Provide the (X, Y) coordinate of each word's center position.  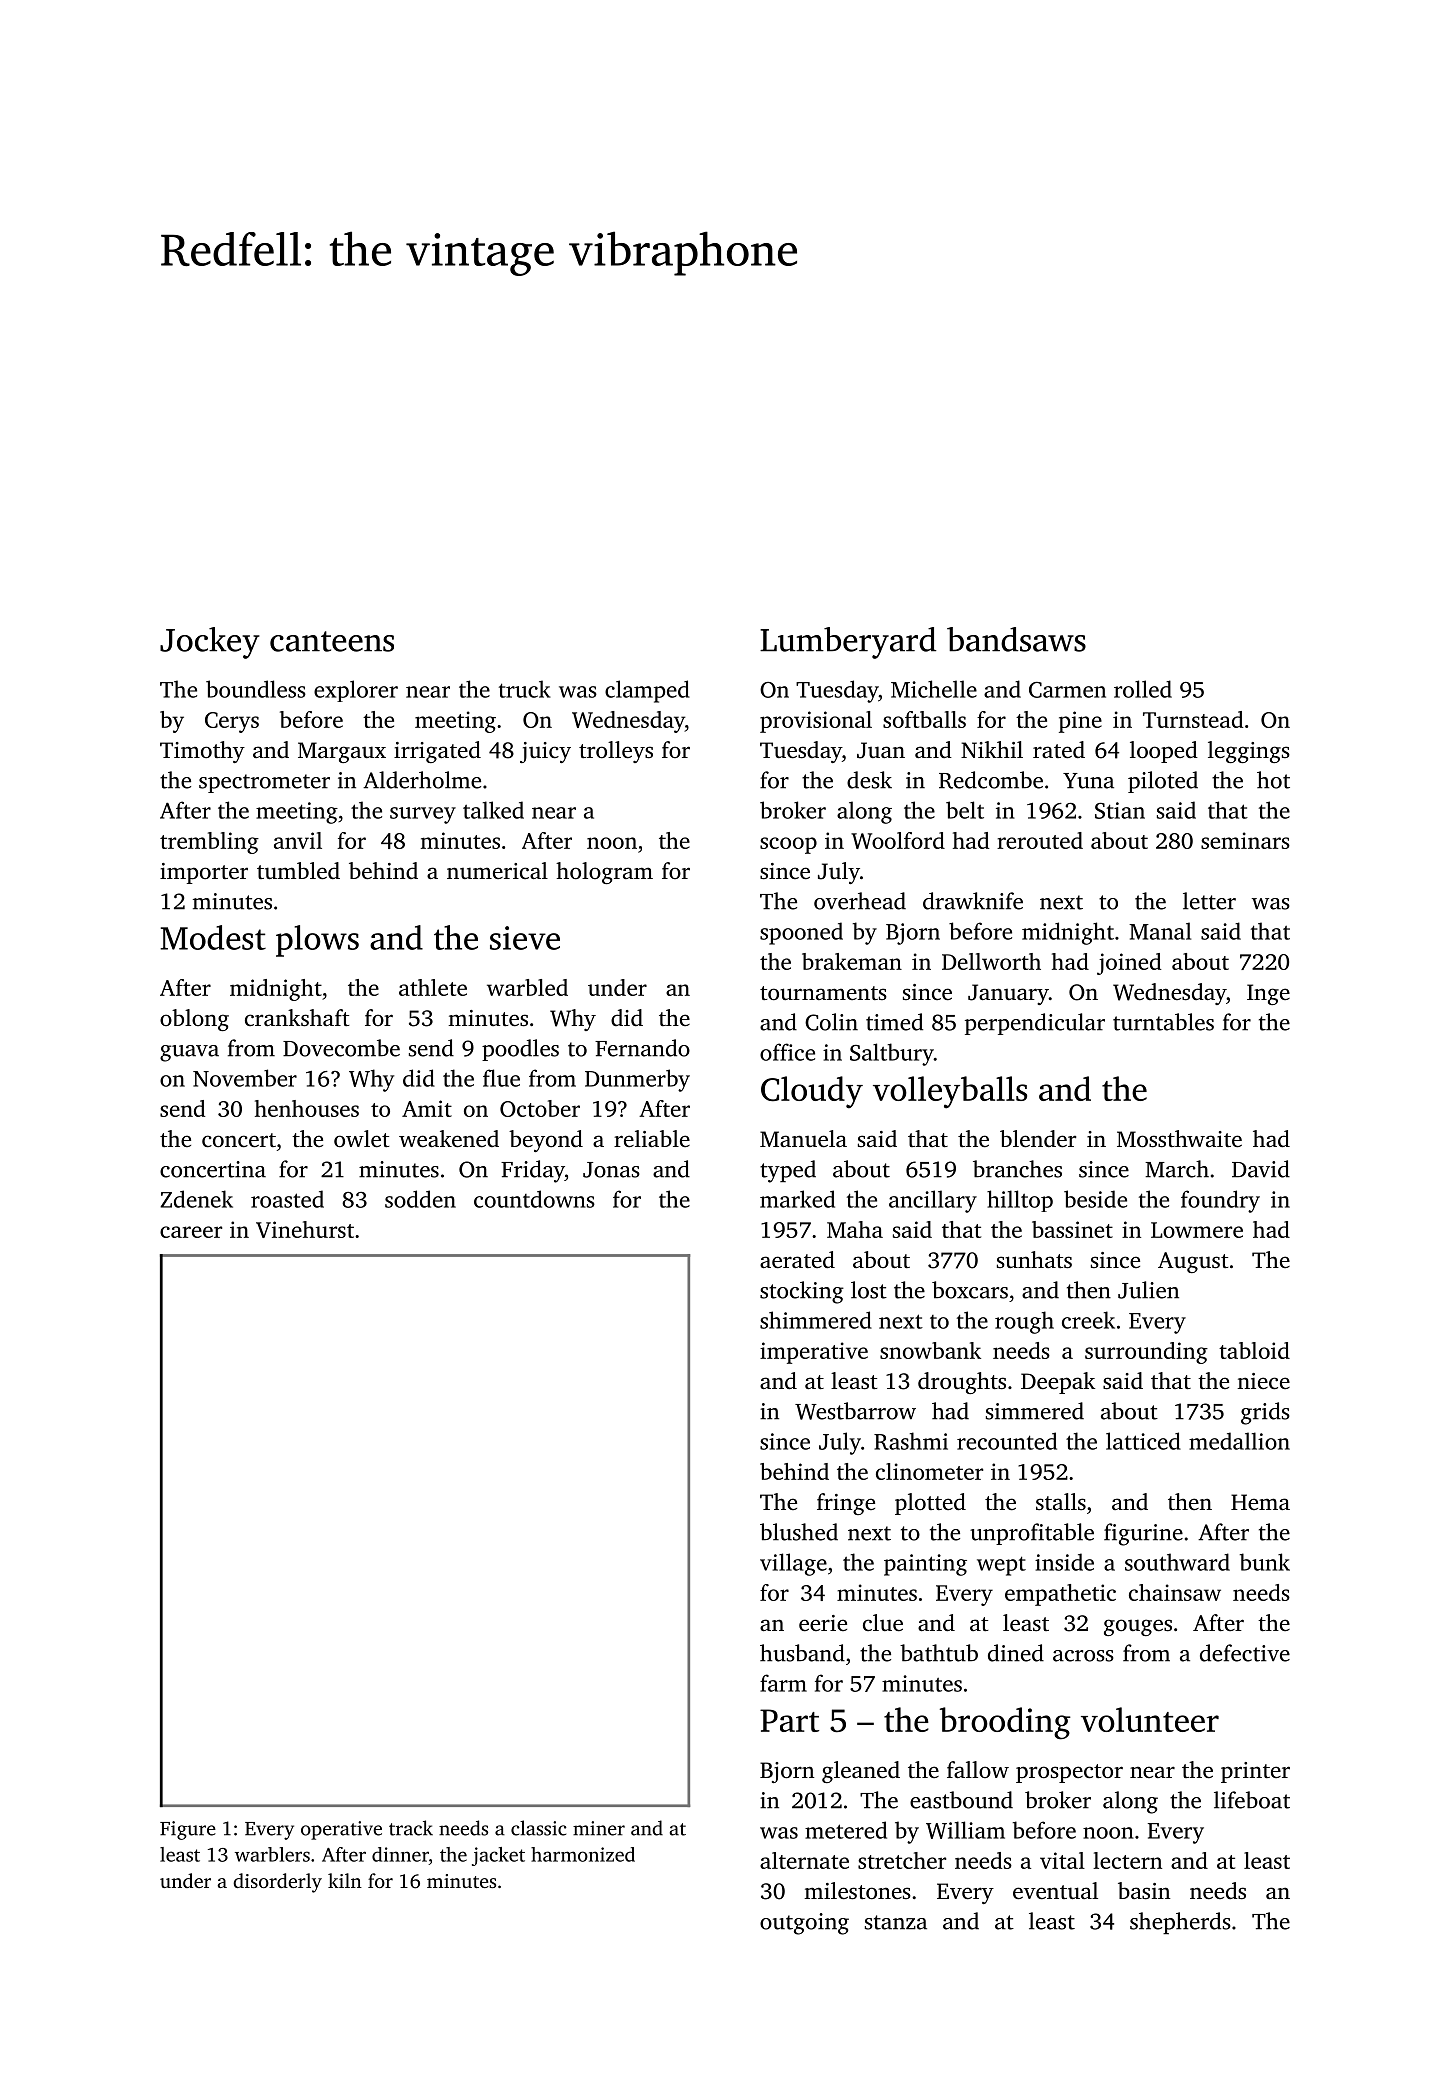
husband (802, 1653)
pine (1080, 722)
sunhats (1034, 1260)
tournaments (823, 993)
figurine (1143, 1534)
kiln (345, 1880)
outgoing (804, 1924)
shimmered (816, 1320)
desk (869, 780)
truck (525, 689)
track (411, 1828)
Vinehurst (305, 1229)
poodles (520, 1050)
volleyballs (950, 1092)
